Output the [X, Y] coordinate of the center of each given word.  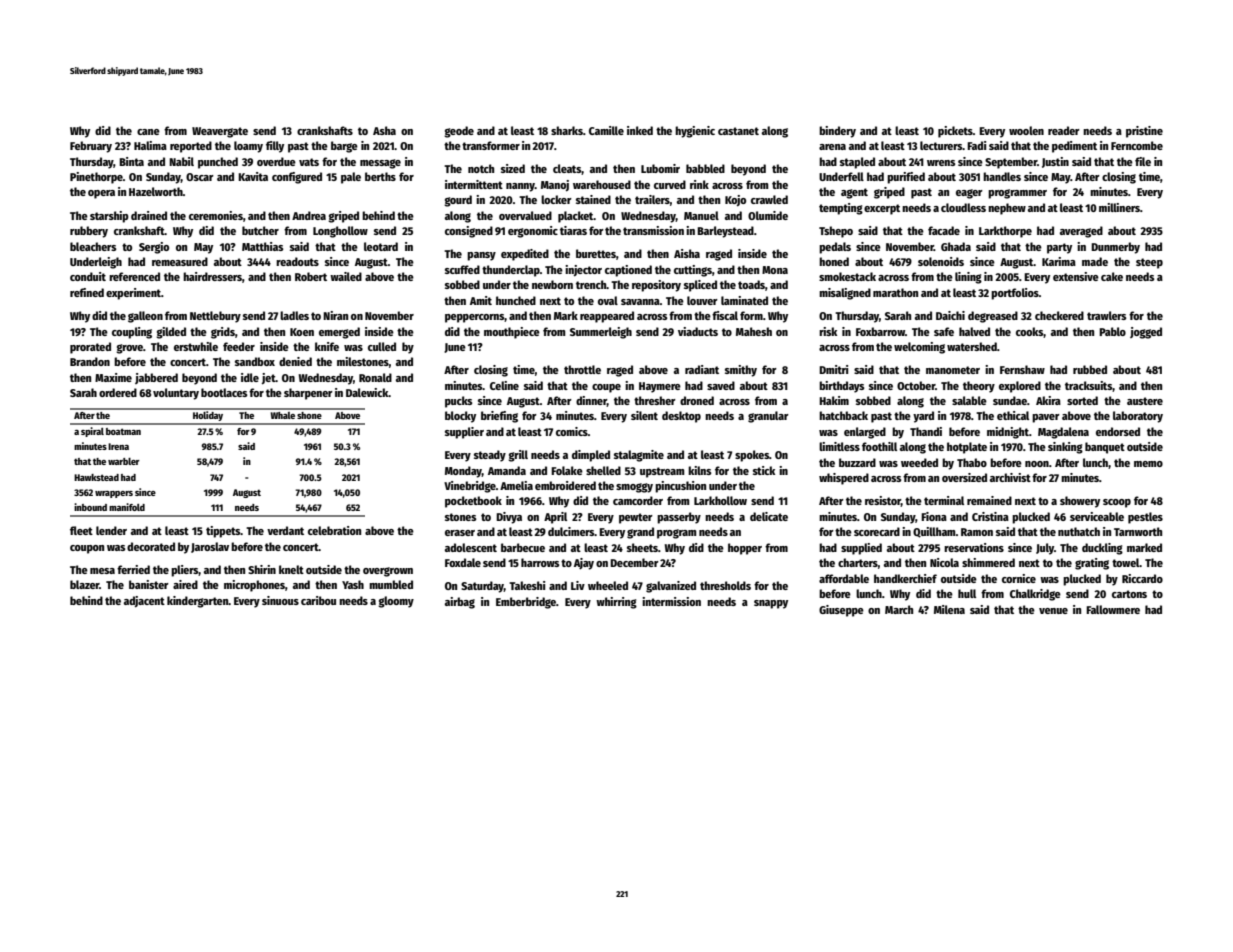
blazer [84, 584]
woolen [1026, 130]
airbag [460, 603]
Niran [335, 315]
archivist [1010, 477]
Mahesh [754, 331]
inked [640, 130]
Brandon [90, 361]
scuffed [462, 269]
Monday [463, 472]
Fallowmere [1113, 609]
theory [979, 387]
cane [148, 132]
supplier [464, 433]
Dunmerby [1115, 248]
